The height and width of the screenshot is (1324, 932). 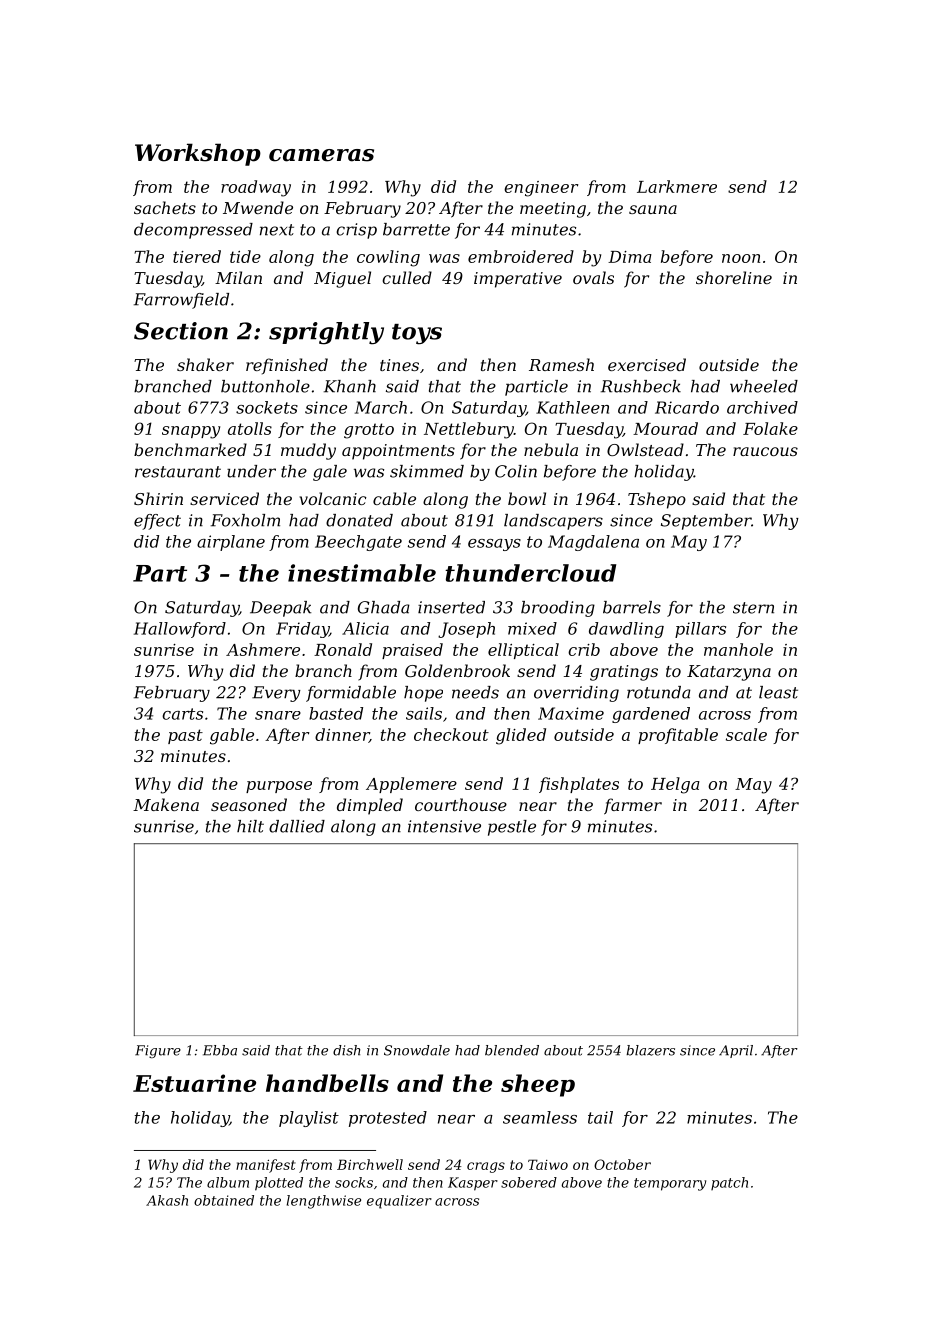 I want to click on obtained, so click(x=224, y=1200).
